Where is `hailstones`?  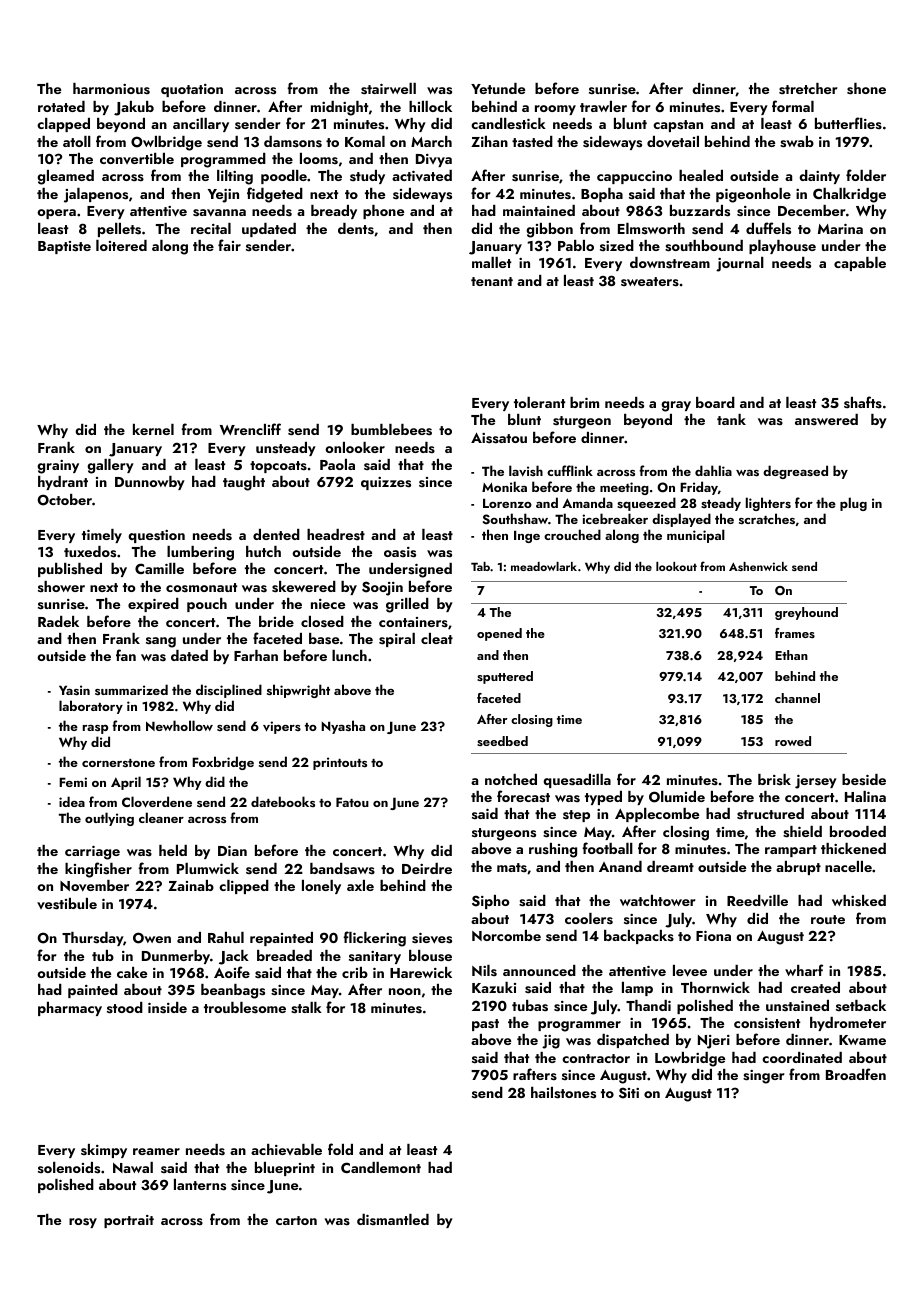
hailstones is located at coordinates (563, 1093).
